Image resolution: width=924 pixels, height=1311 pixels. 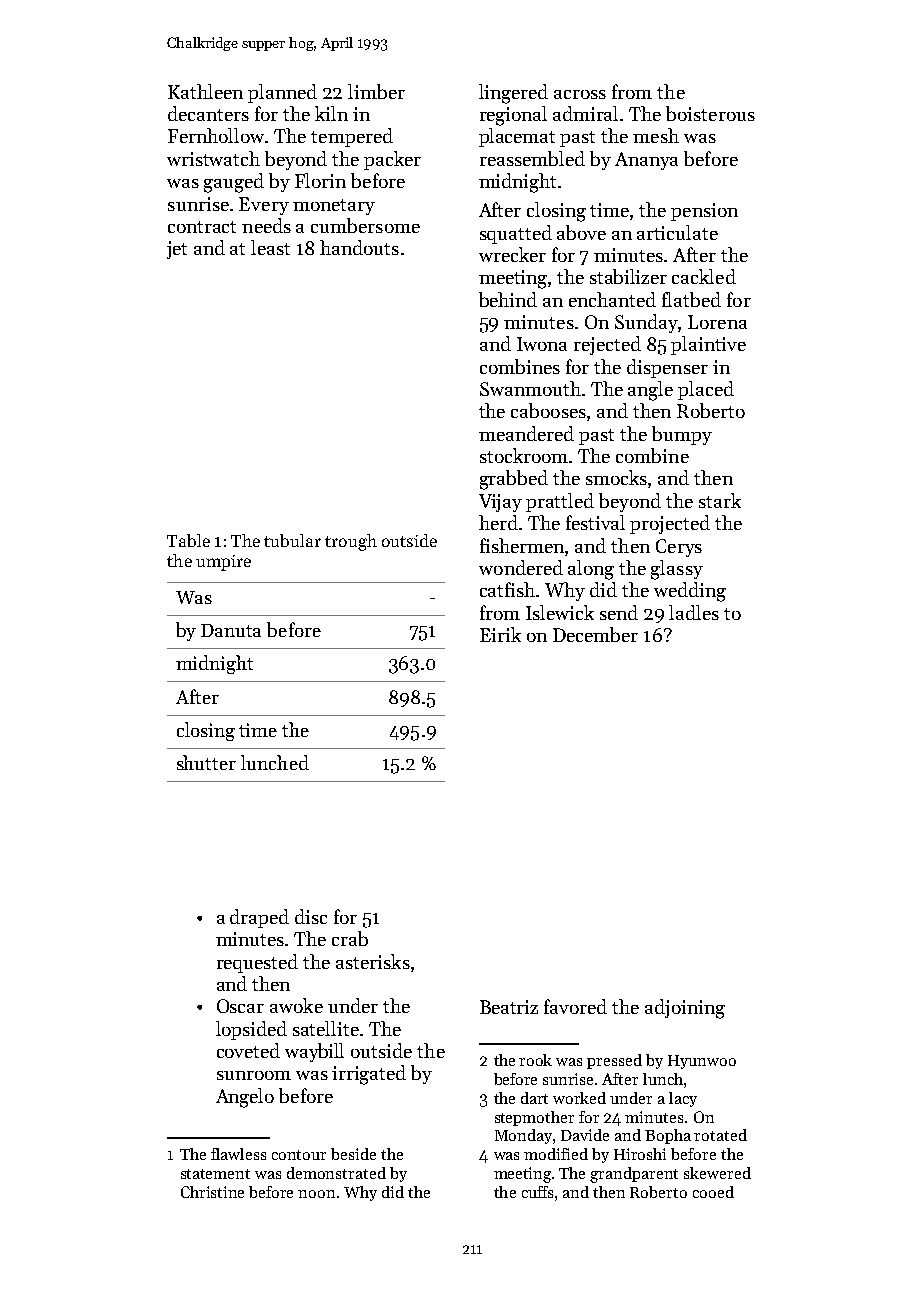 What do you see at coordinates (259, 918) in the screenshot?
I see `draped` at bounding box center [259, 918].
